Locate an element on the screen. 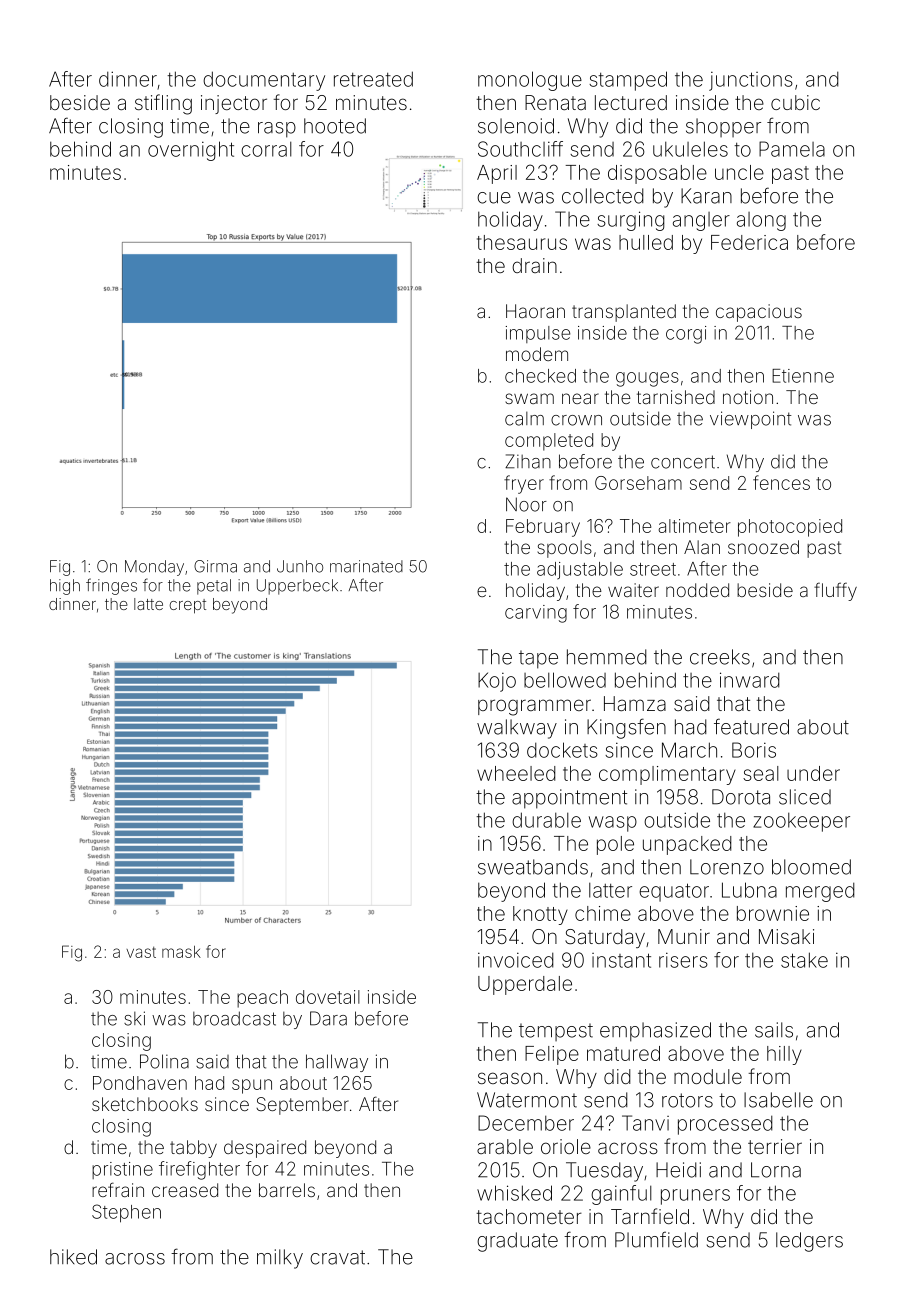  impulse is located at coordinates (538, 334).
